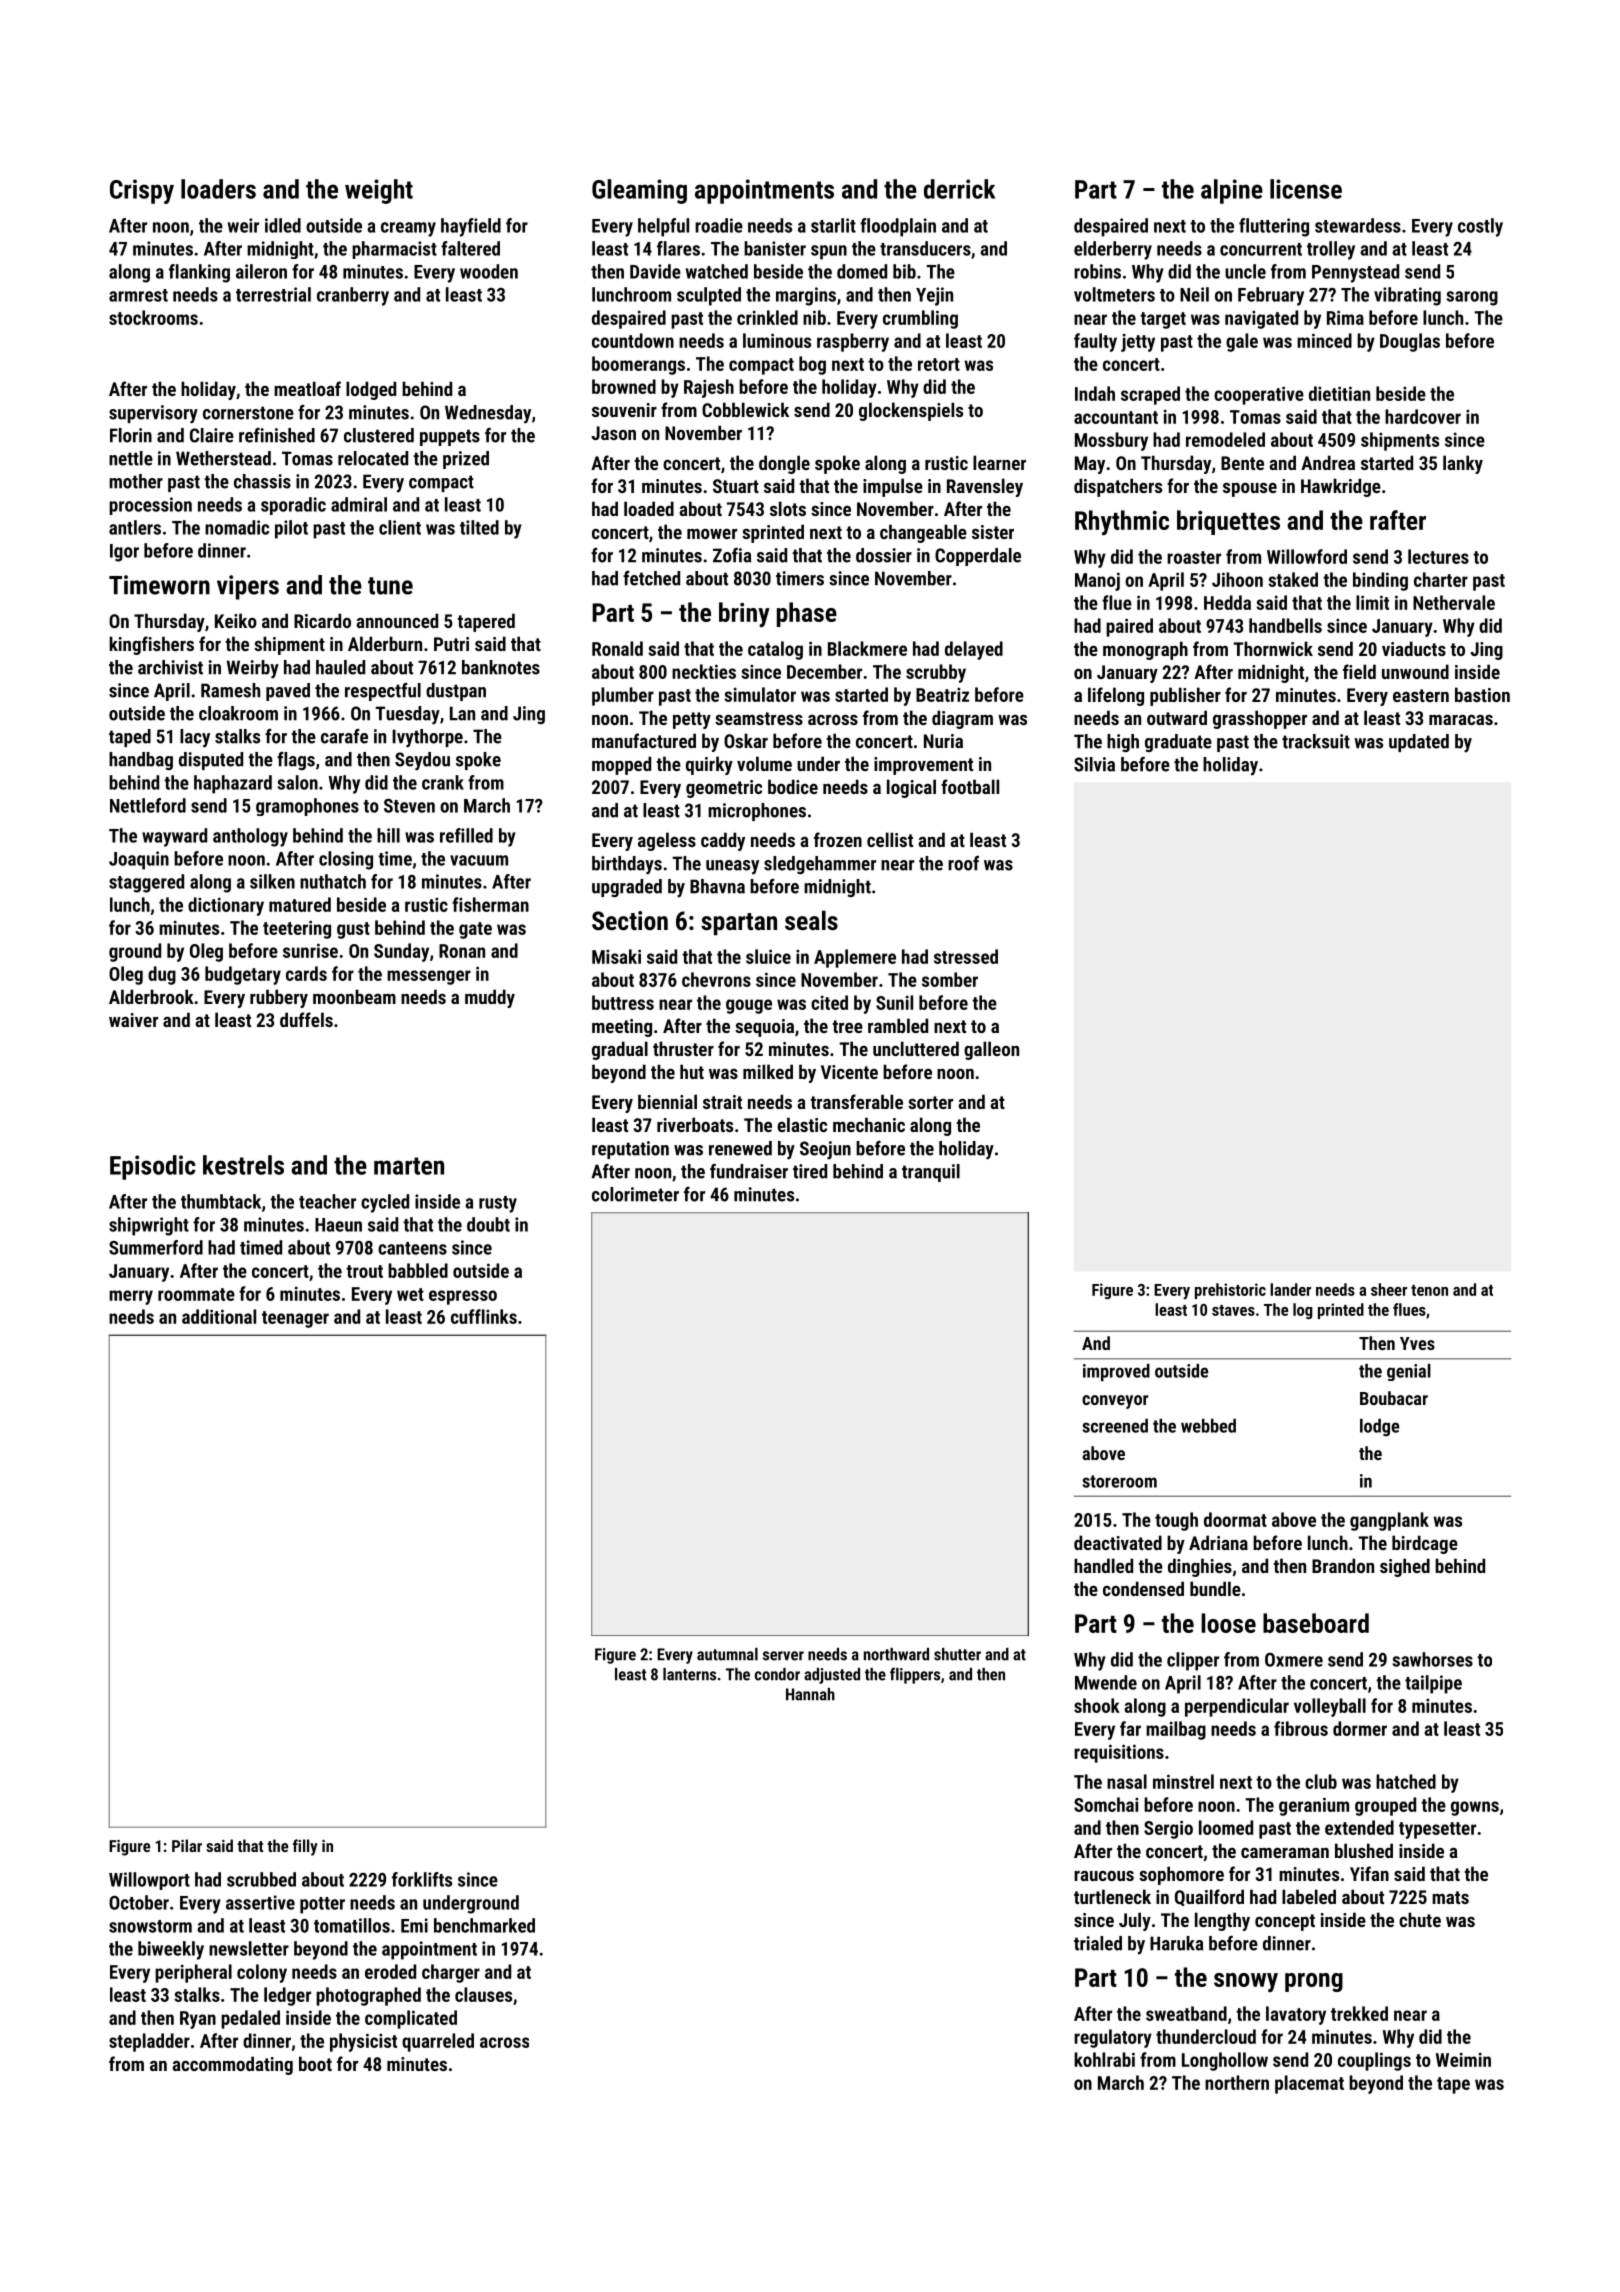 This screenshot has height=2292, width=1620. What do you see at coordinates (138, 295) in the screenshot?
I see `armrest` at bounding box center [138, 295].
